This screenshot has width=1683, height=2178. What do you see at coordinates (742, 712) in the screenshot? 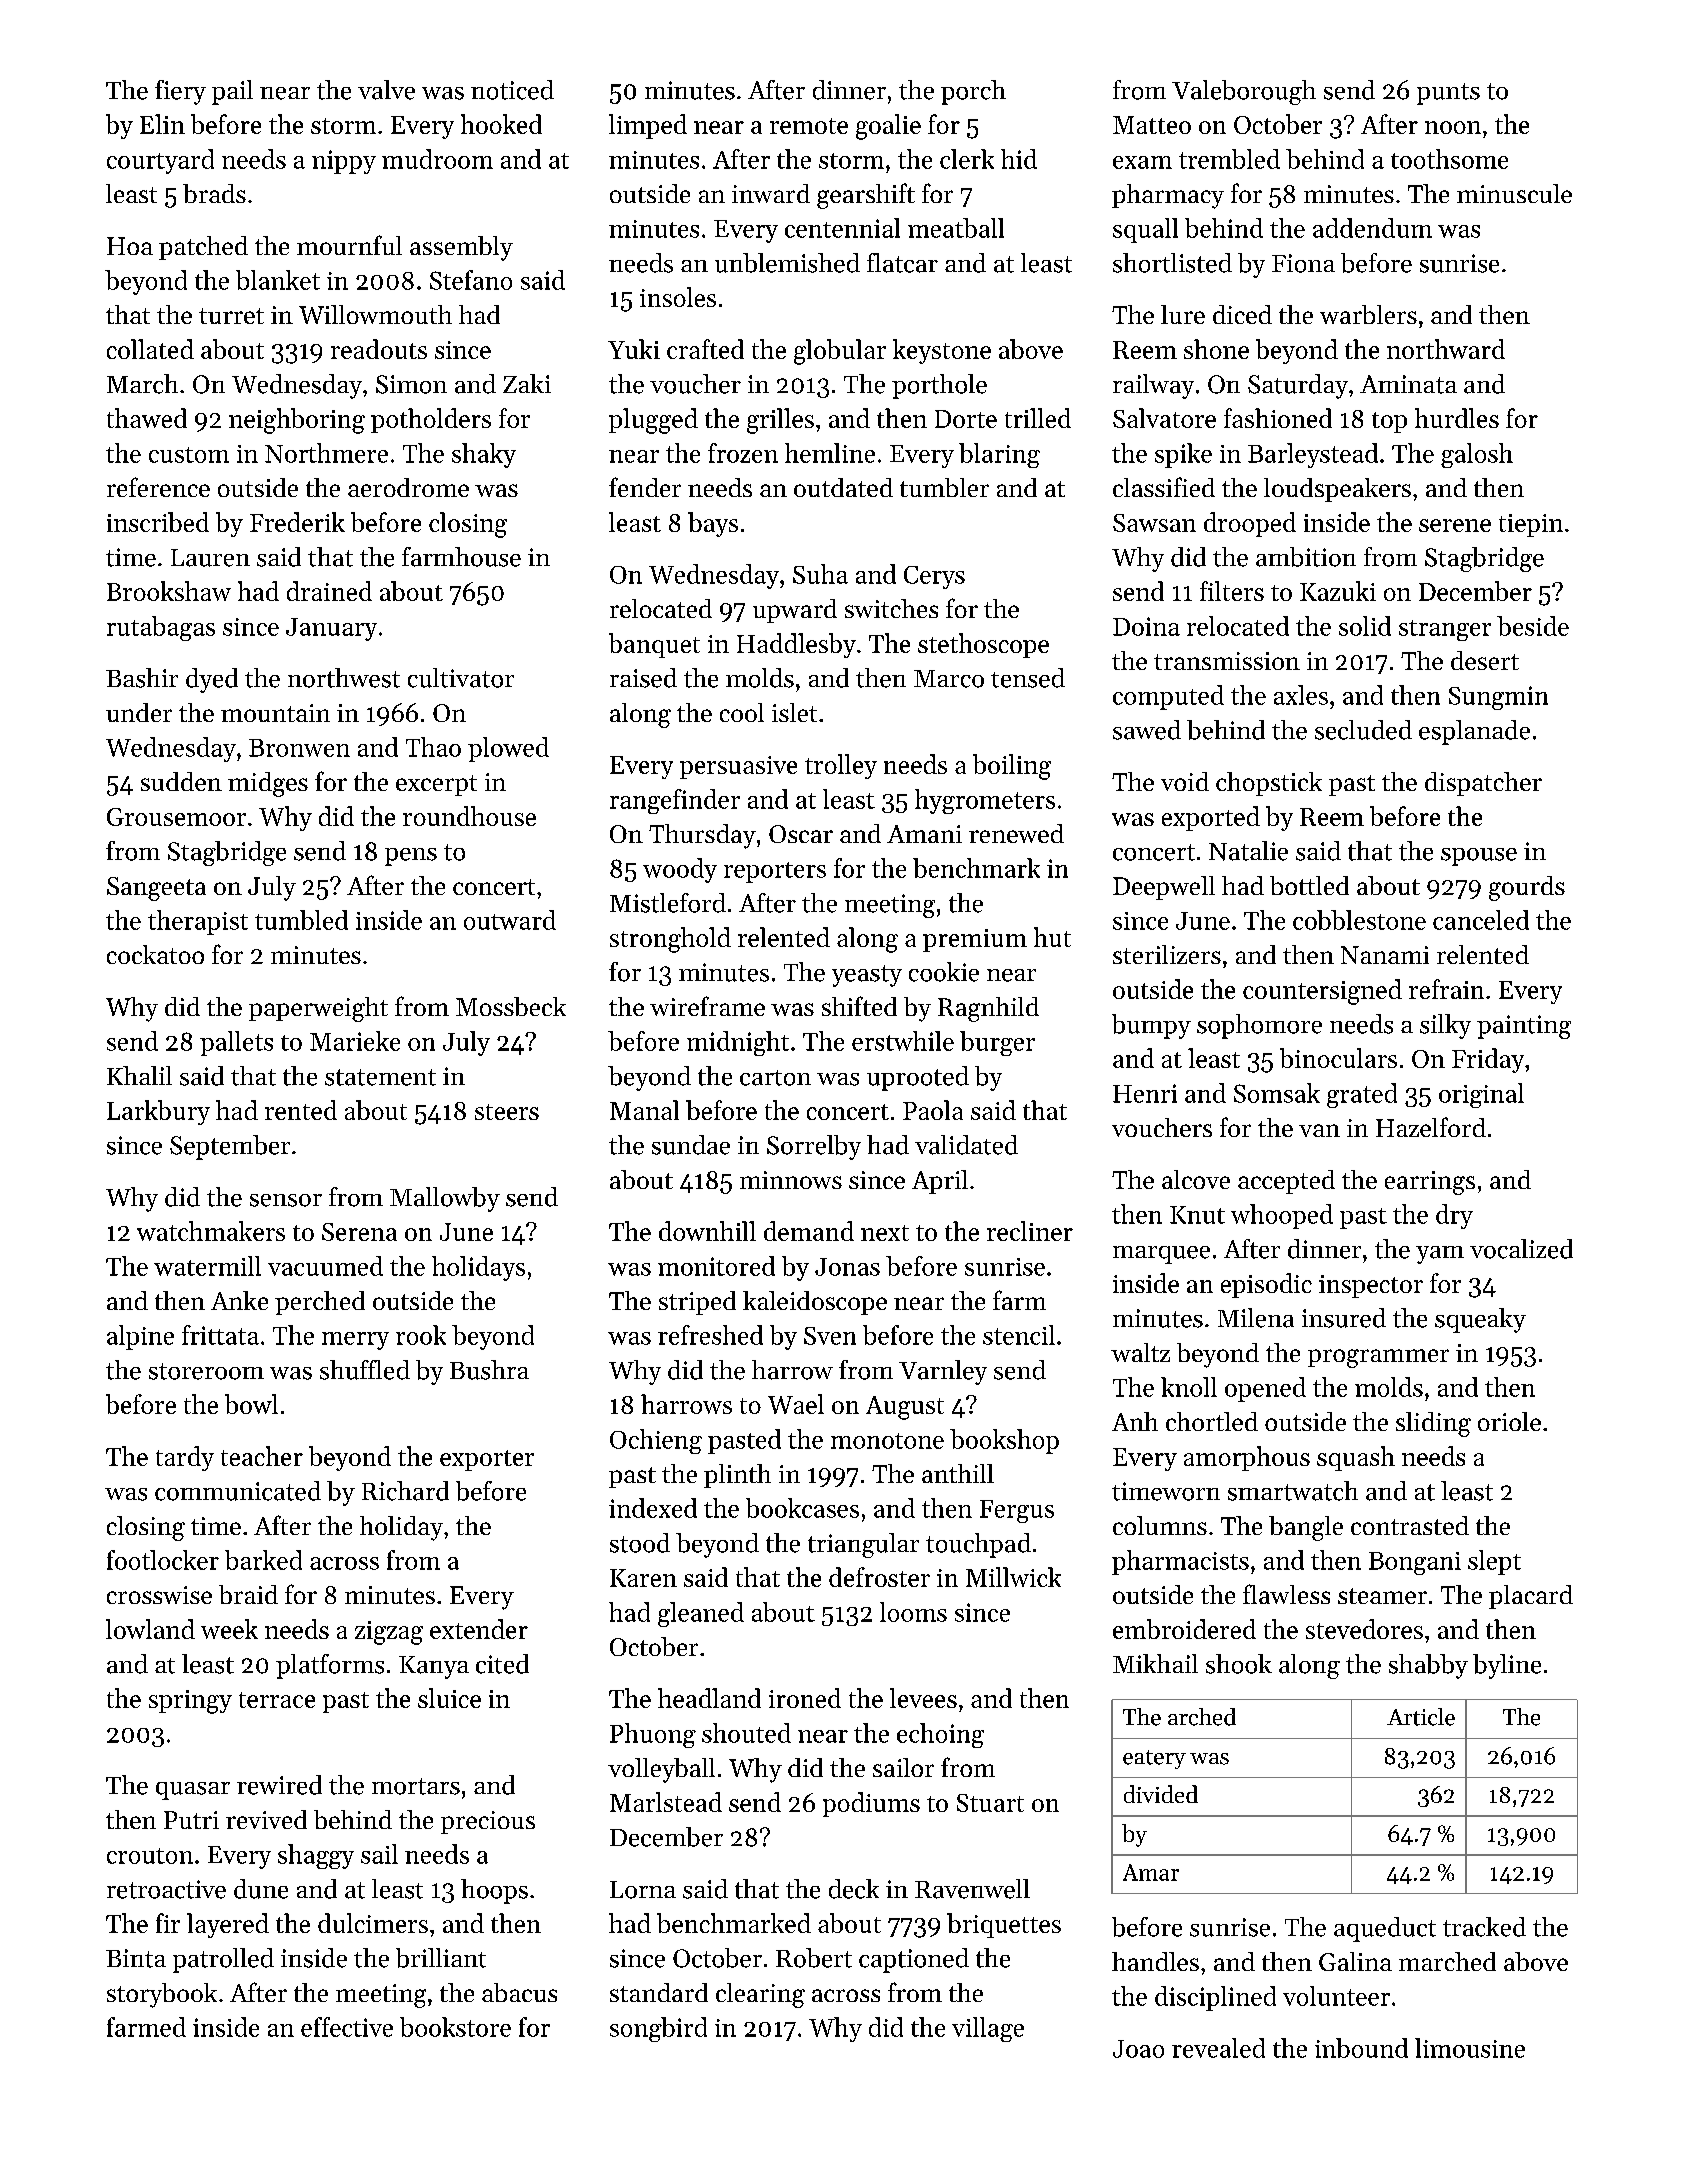
I see `cool` at bounding box center [742, 712].
